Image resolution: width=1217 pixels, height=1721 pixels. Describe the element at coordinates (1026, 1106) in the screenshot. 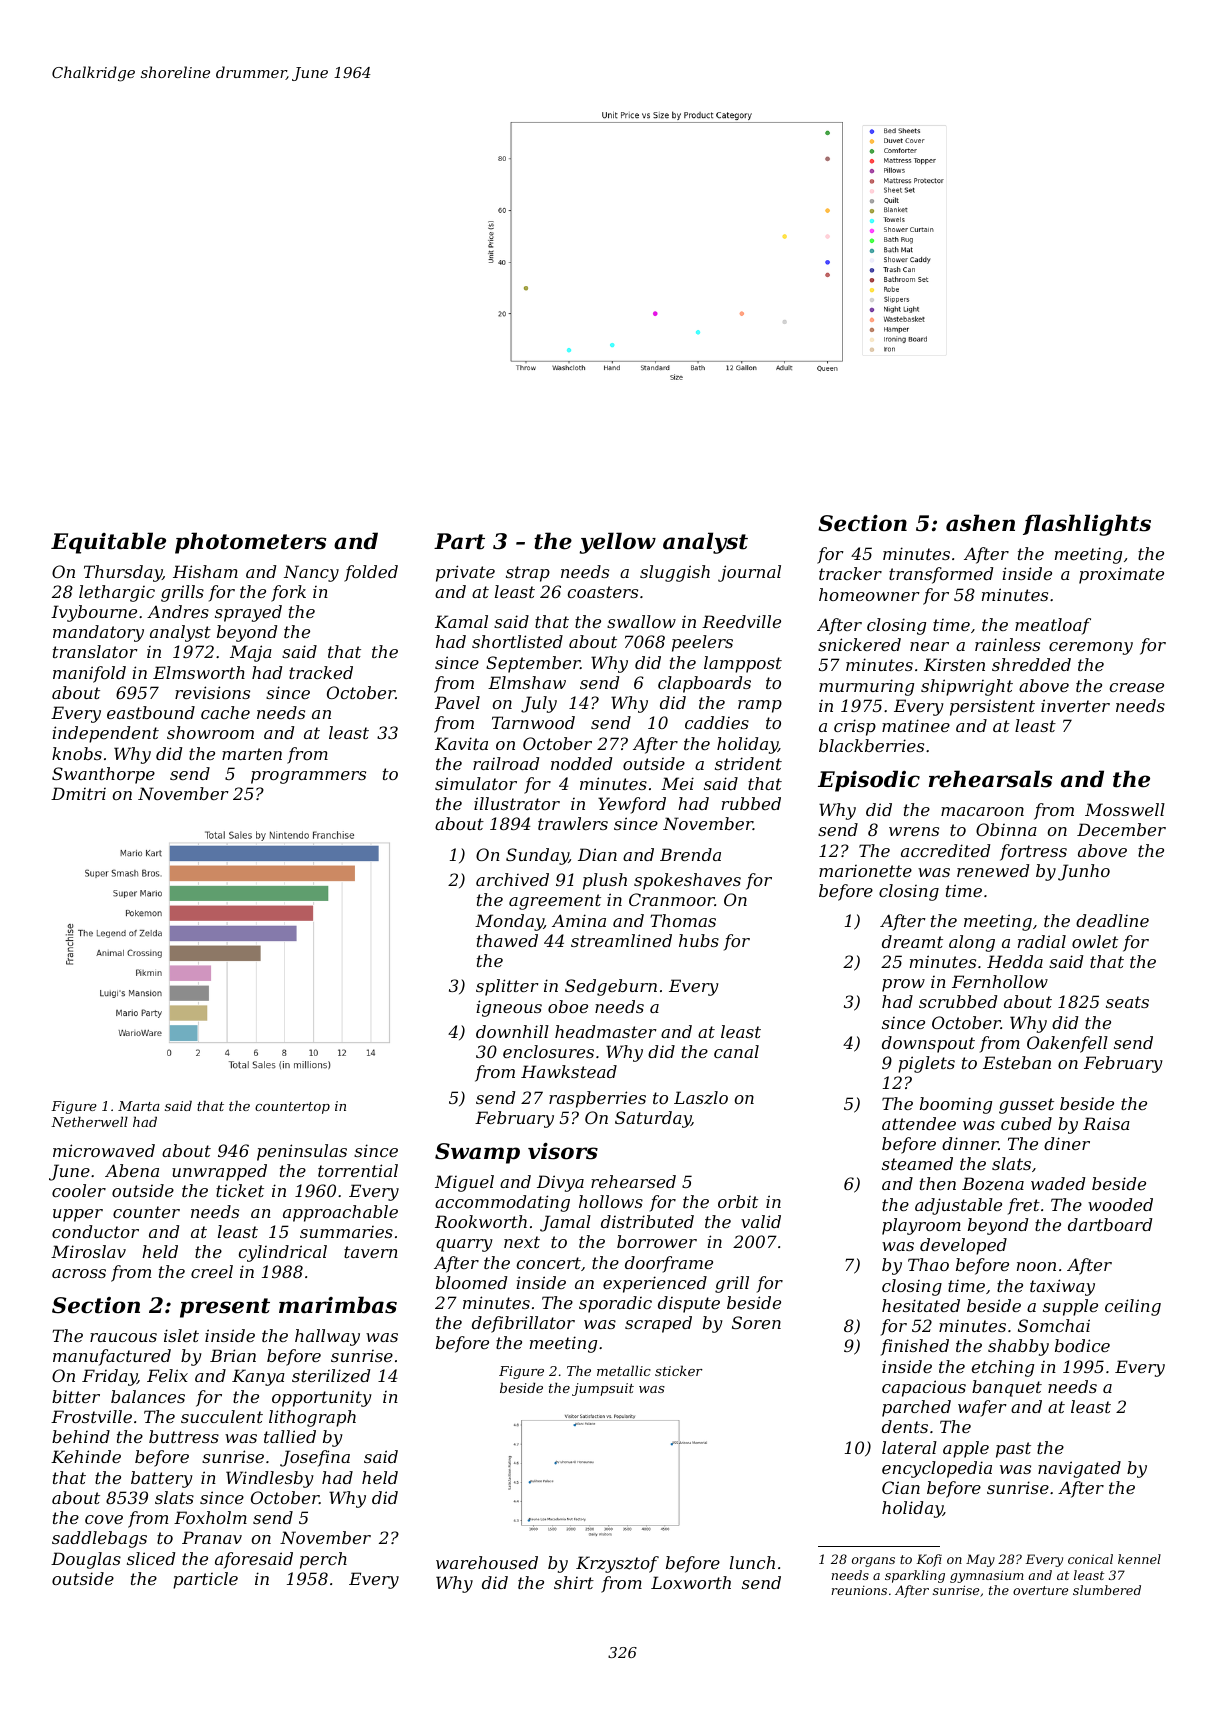

I see `gusset` at that location.
